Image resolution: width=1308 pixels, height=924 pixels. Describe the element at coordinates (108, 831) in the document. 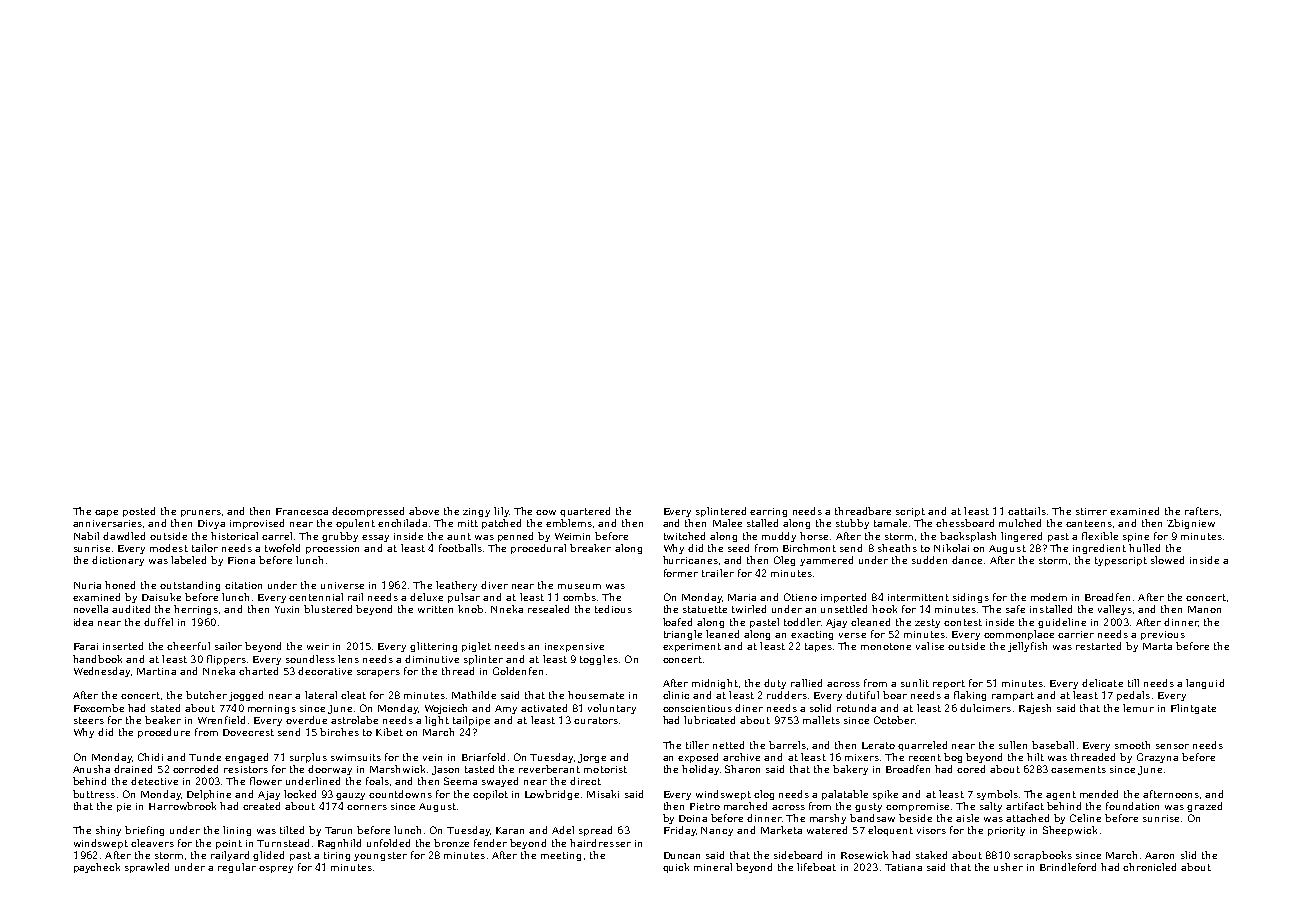

I see `shiny` at that location.
